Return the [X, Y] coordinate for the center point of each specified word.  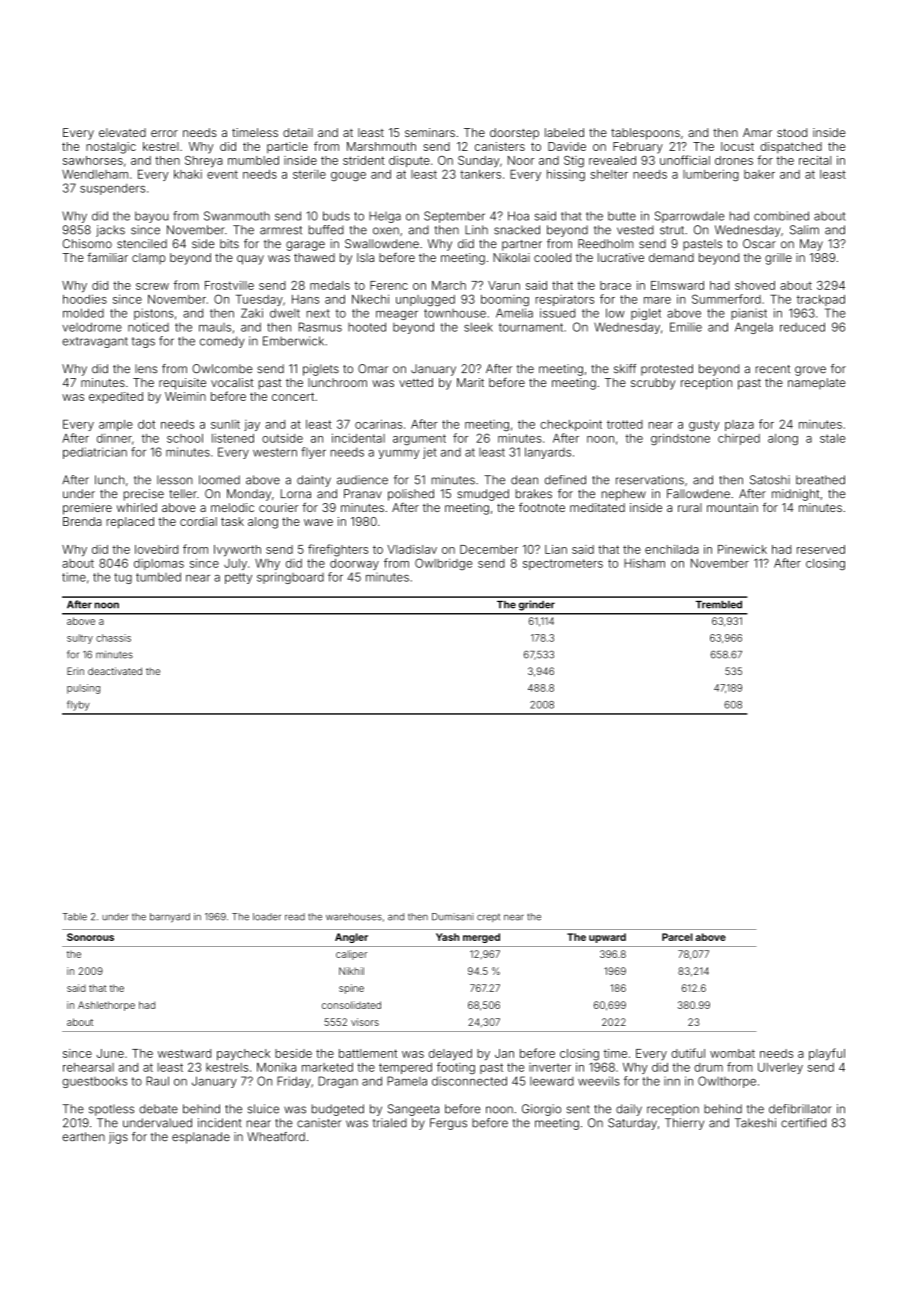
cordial [198, 521]
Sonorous [90, 937]
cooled [552, 257]
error [164, 133]
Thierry [684, 1124]
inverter [550, 1067]
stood [792, 132]
